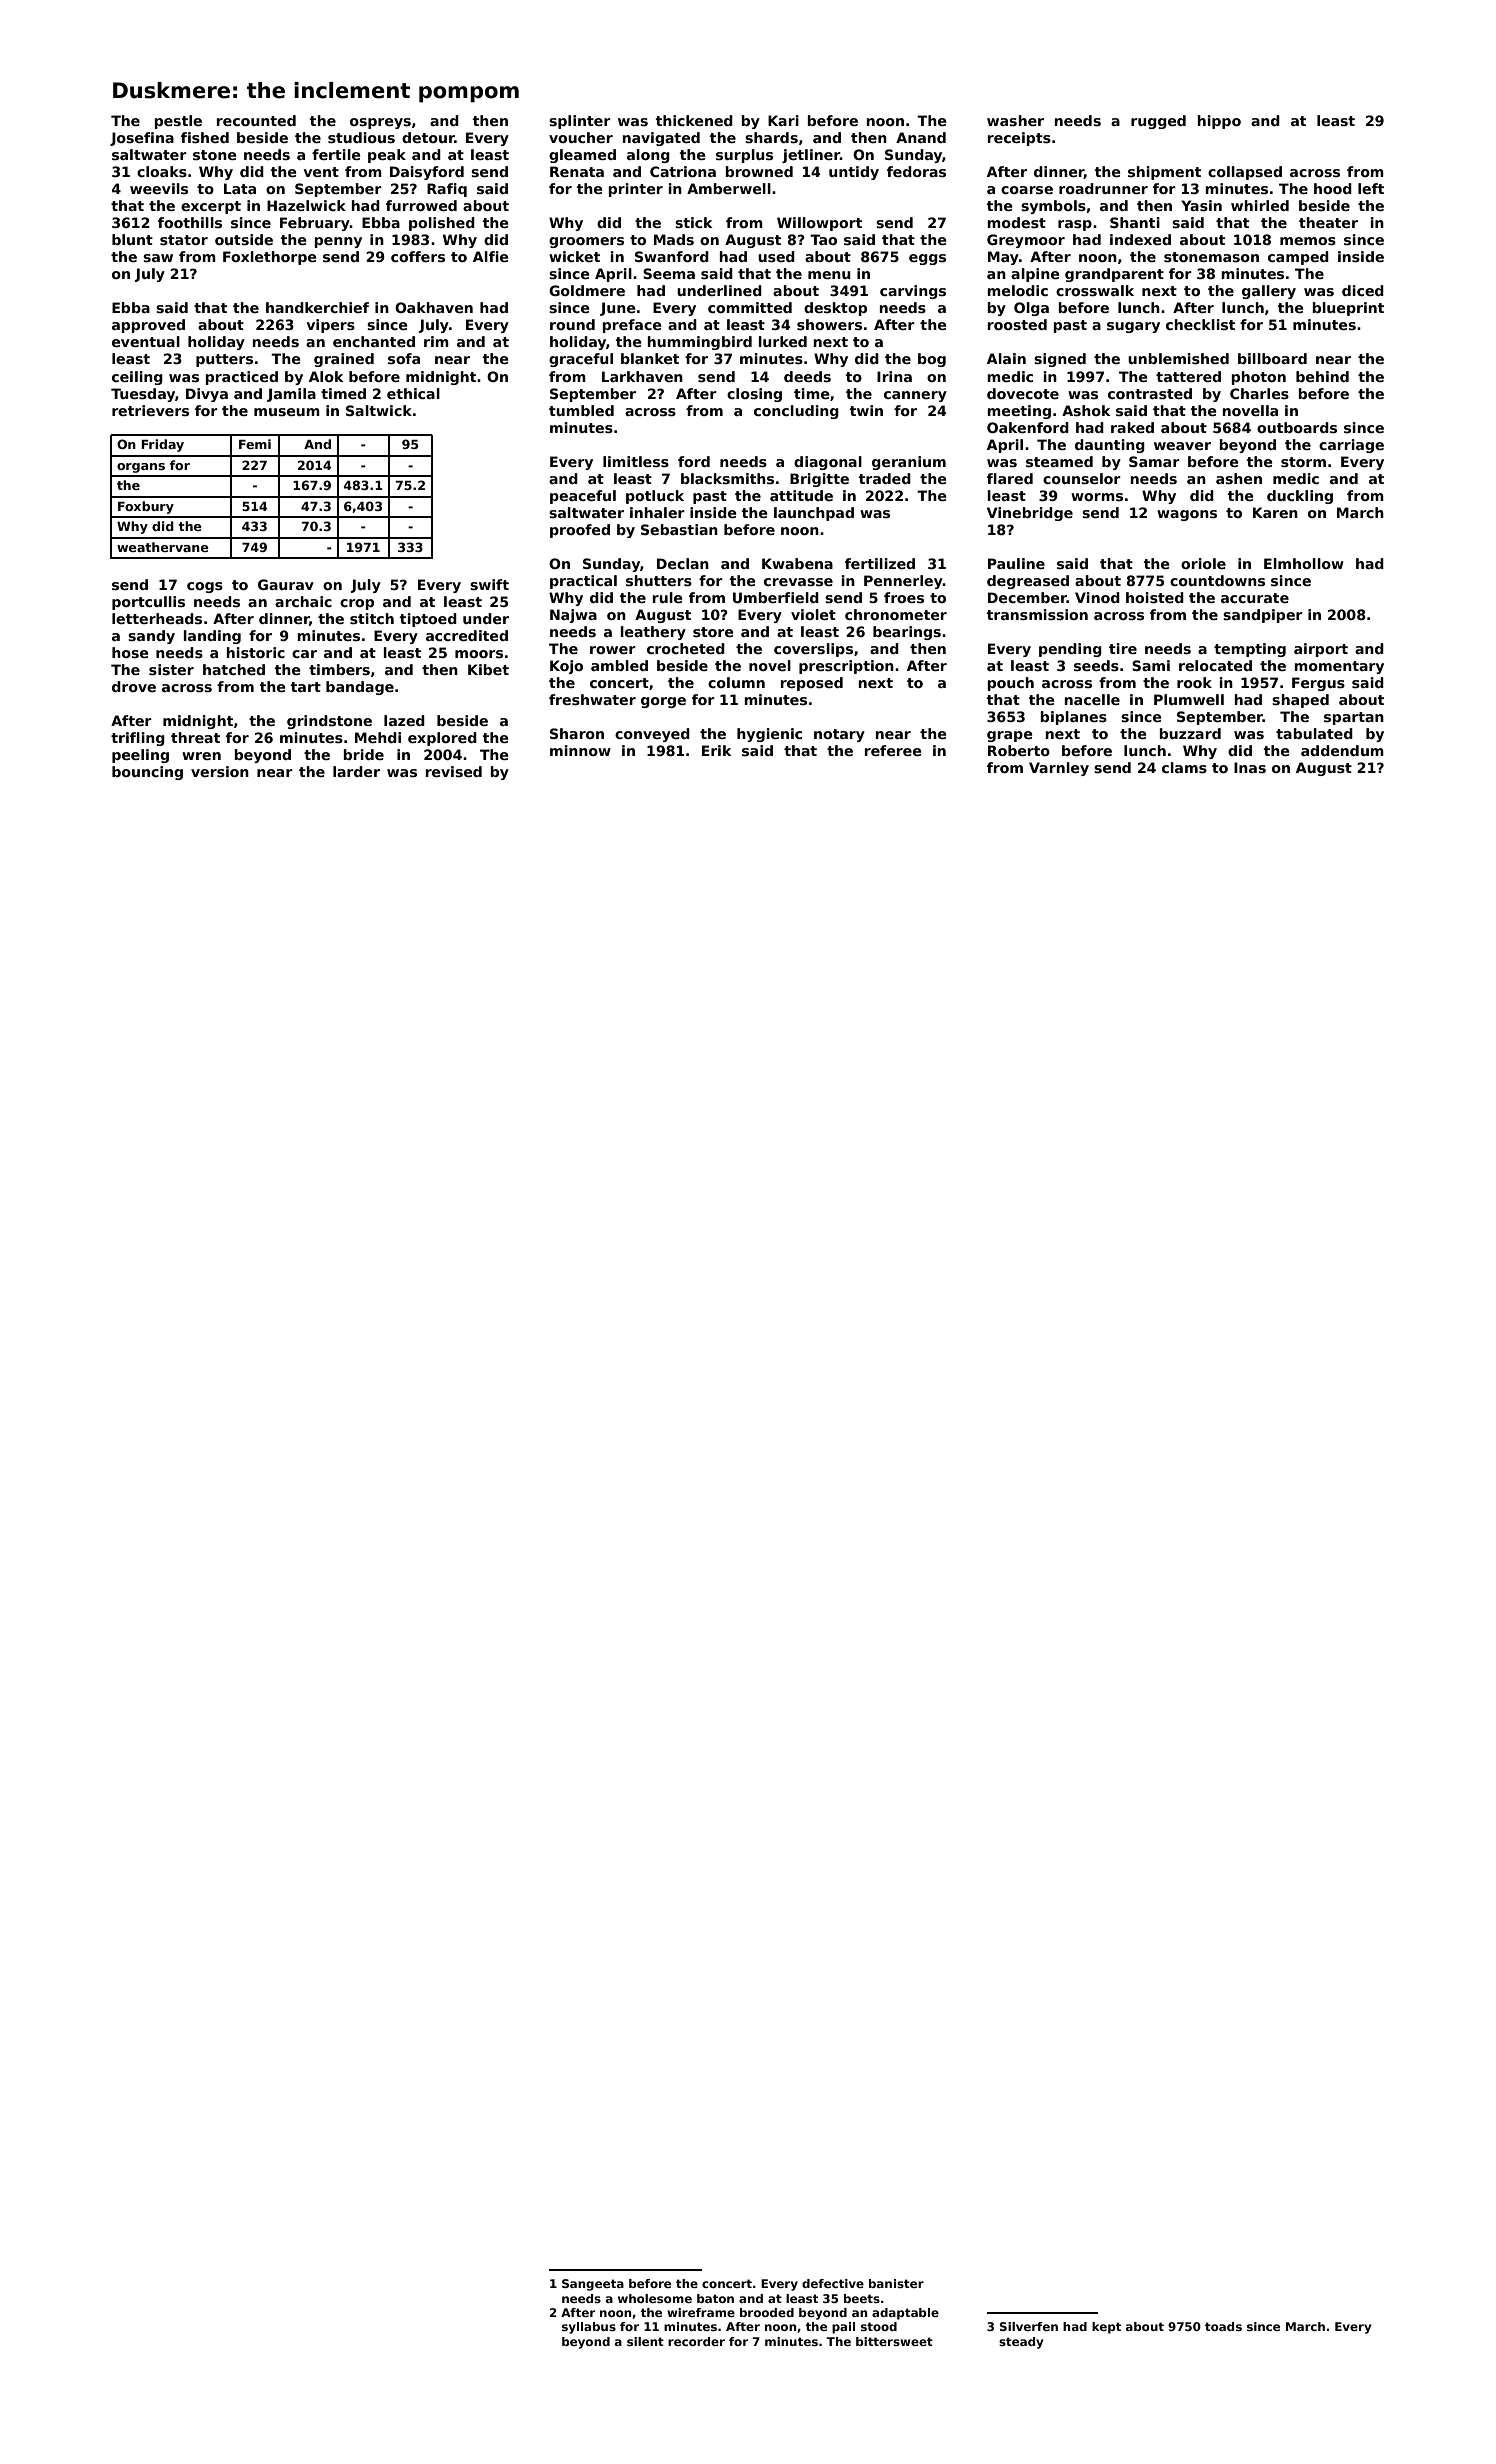  Describe the element at coordinates (454, 771) in the screenshot. I see `revised` at that location.
